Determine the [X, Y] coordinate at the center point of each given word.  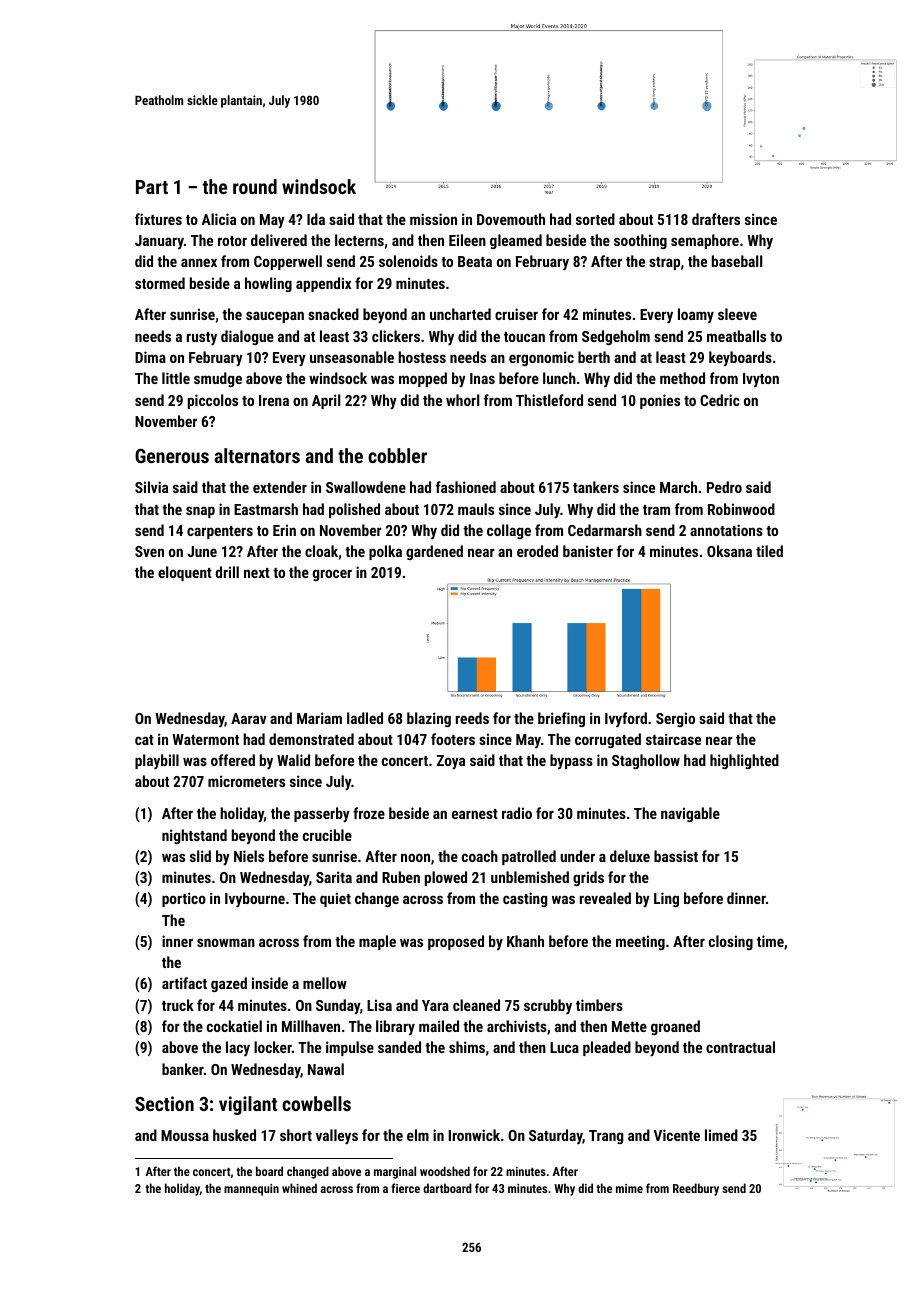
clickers [396, 336]
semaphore [705, 241]
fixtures [158, 219]
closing [731, 942]
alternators [257, 455]
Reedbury [696, 1189]
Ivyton [761, 380]
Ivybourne [255, 900]
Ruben [401, 877]
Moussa [185, 1135]
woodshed [445, 1171]
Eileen [467, 240]
